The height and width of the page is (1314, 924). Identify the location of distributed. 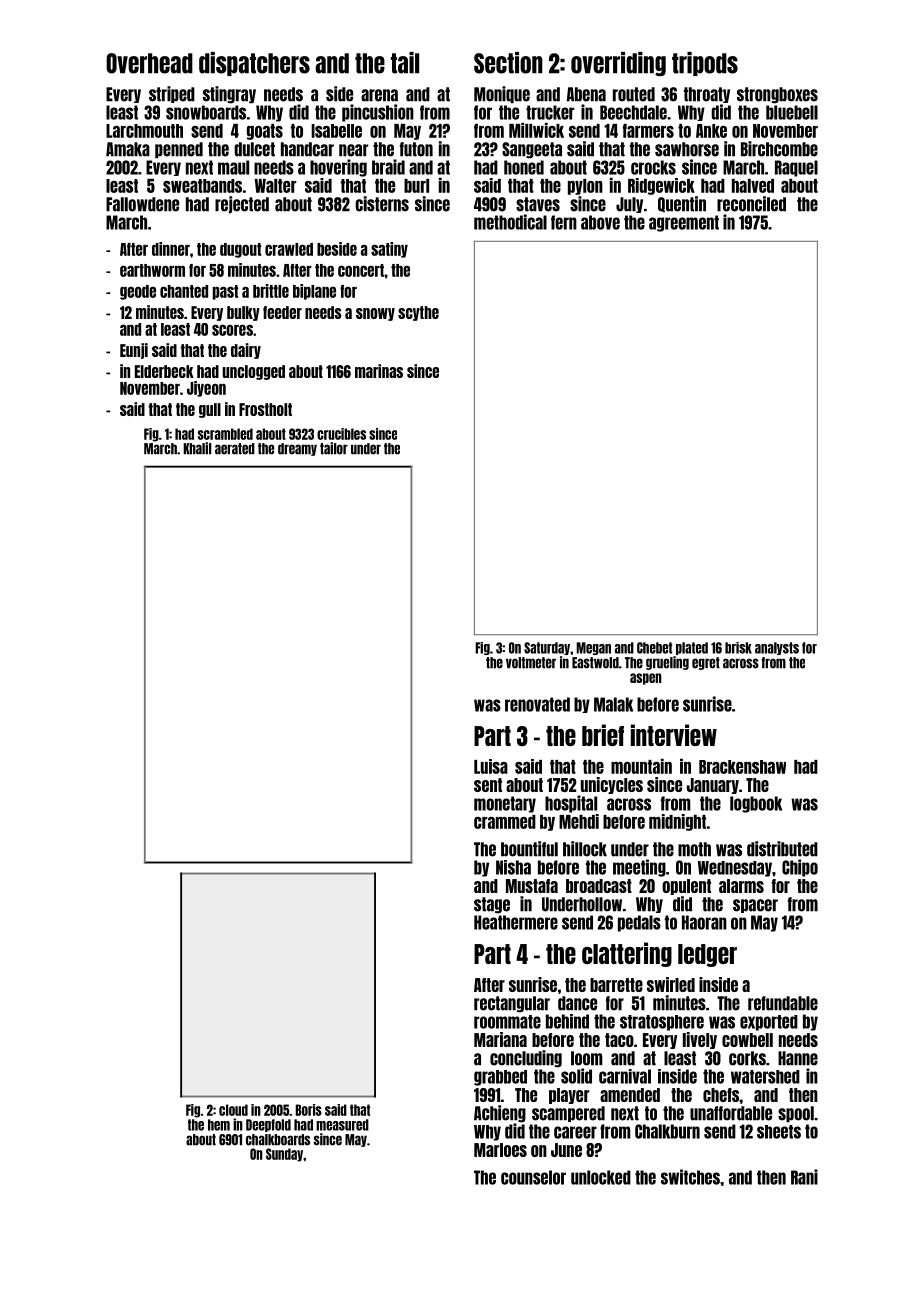
(782, 849).
